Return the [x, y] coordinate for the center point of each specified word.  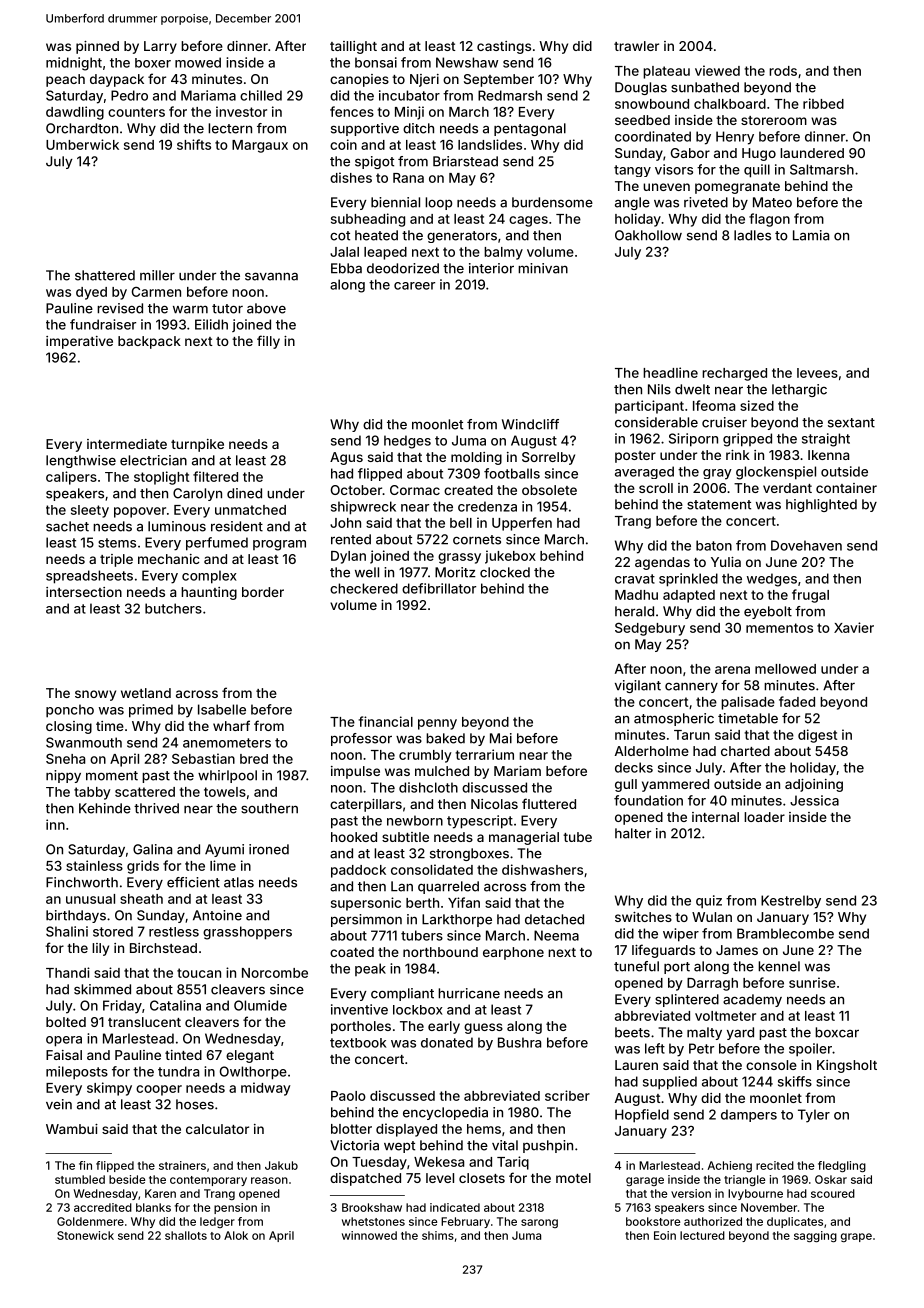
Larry [160, 47]
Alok [236, 1235]
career [414, 286]
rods [783, 71]
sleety [90, 511]
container [846, 488]
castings [504, 47]
